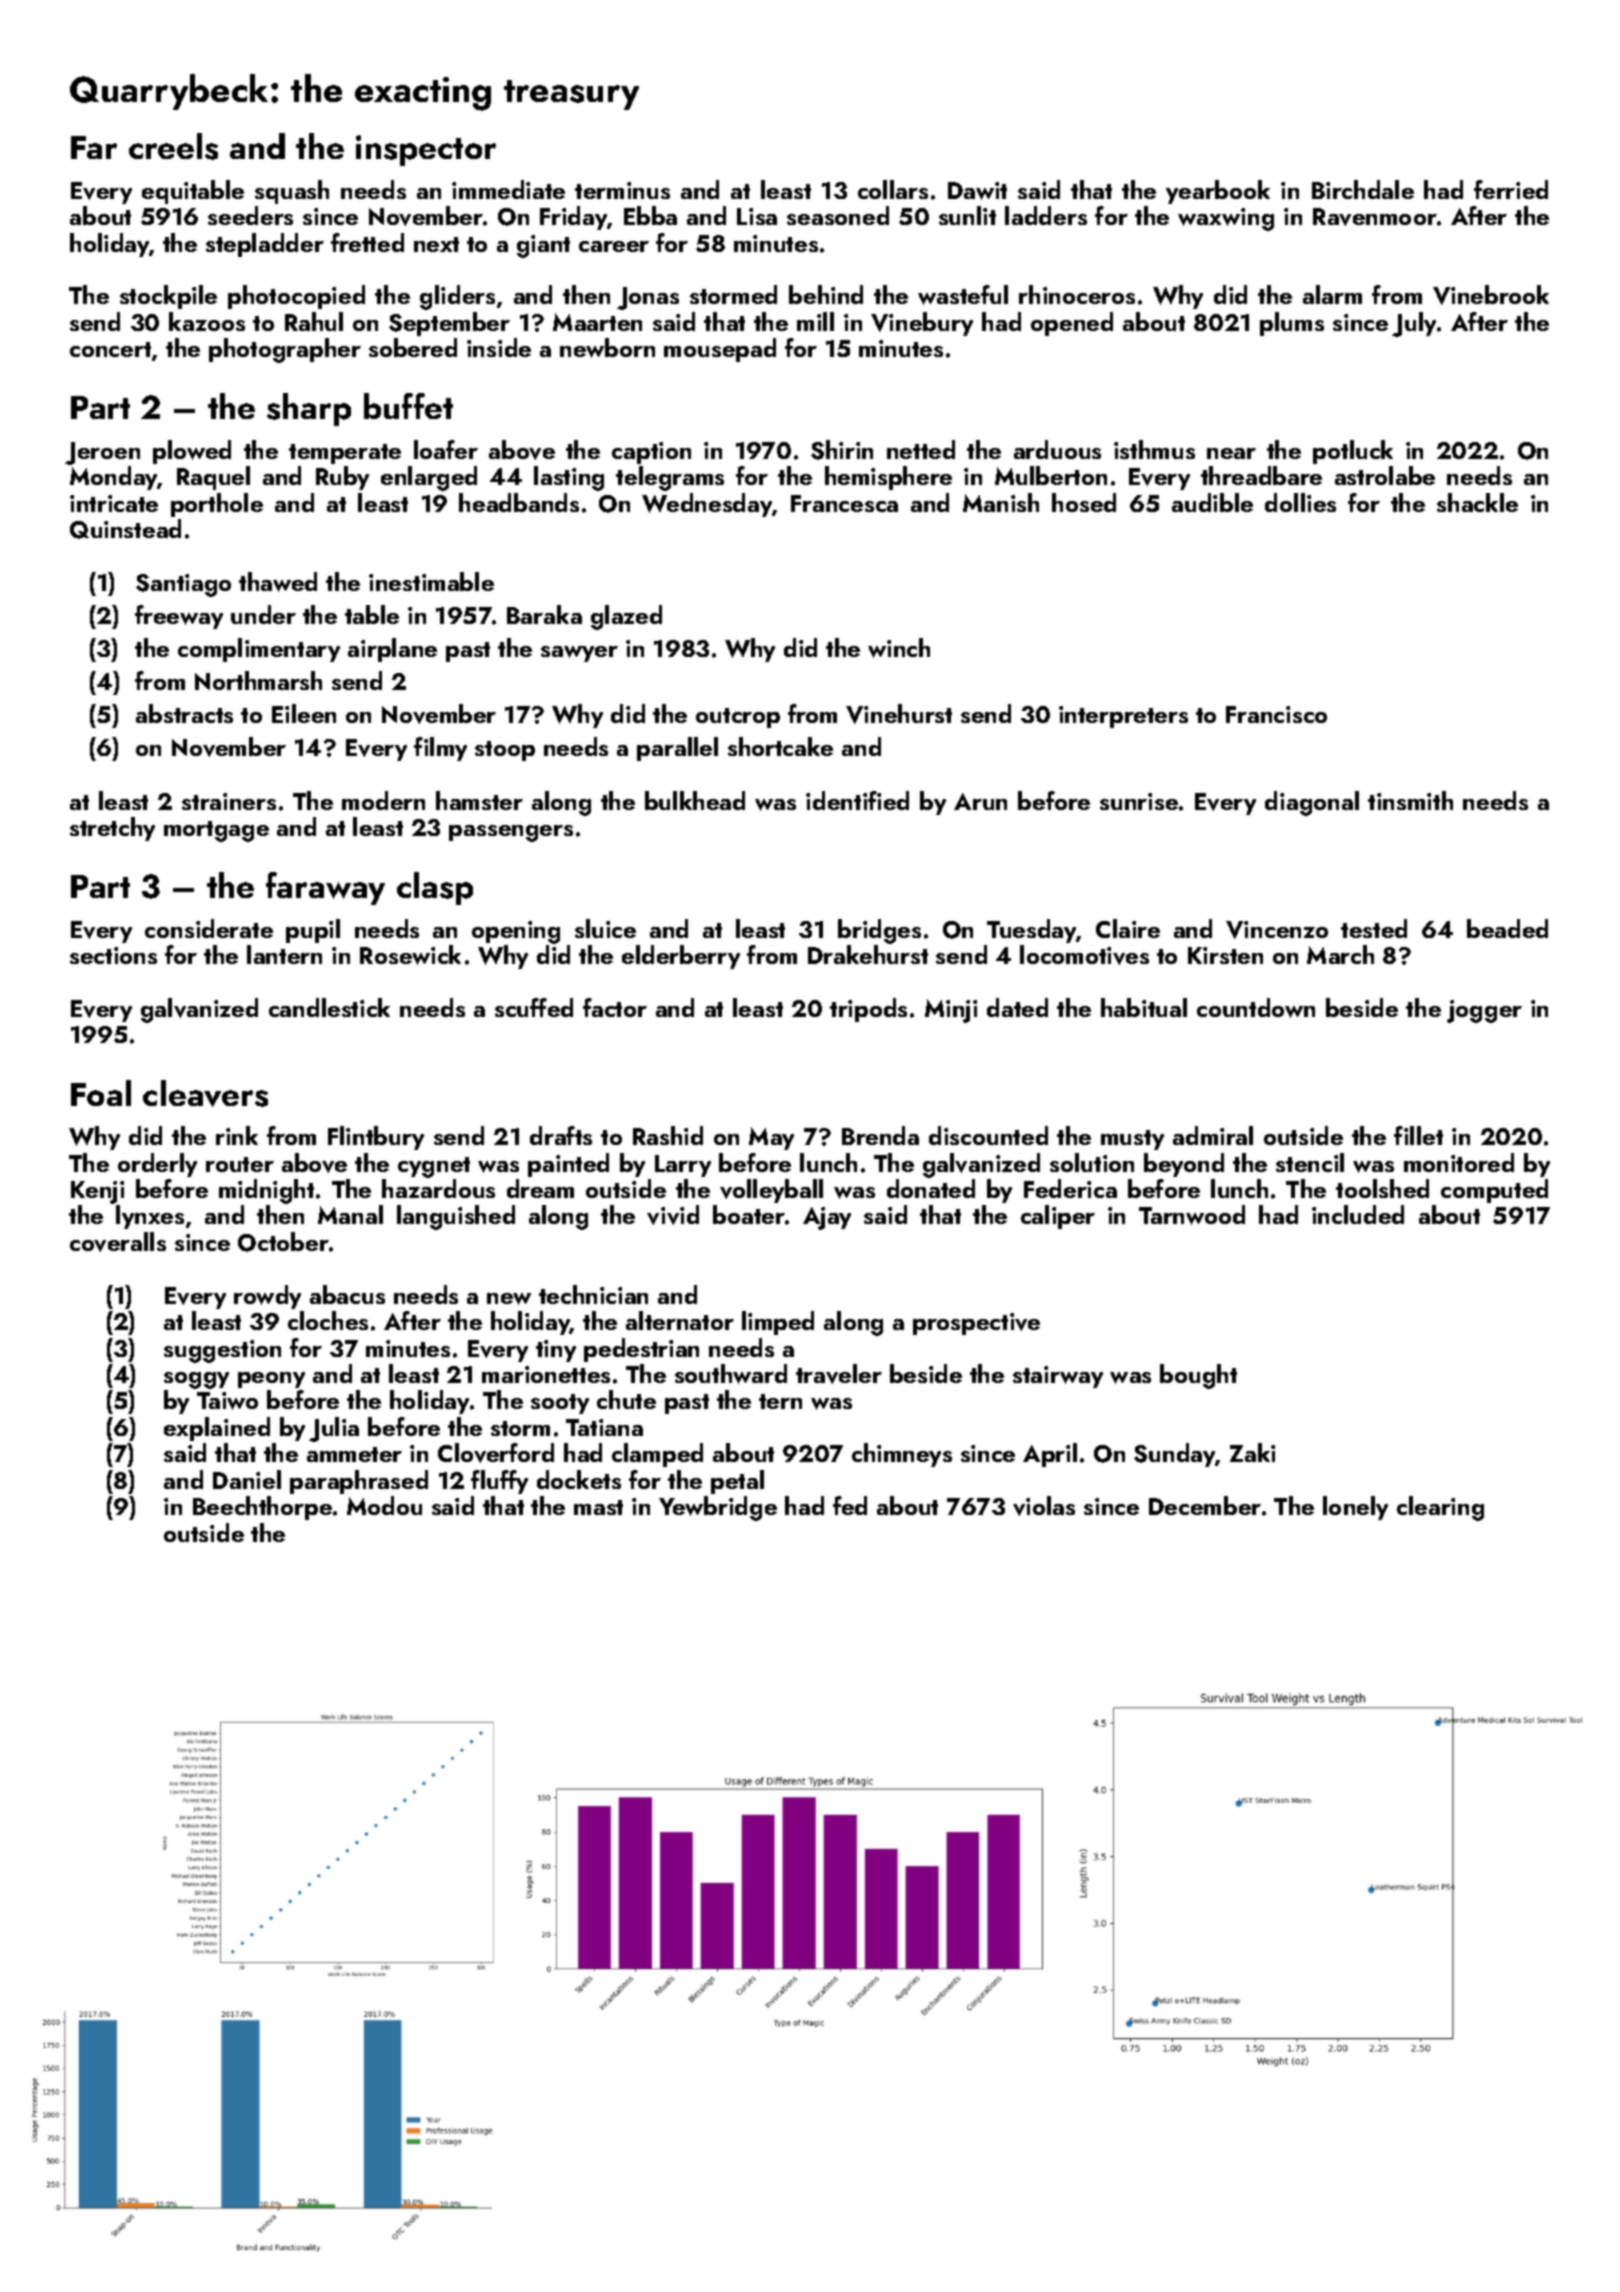 The height and width of the screenshot is (2292, 1620). I want to click on stoop, so click(505, 751).
